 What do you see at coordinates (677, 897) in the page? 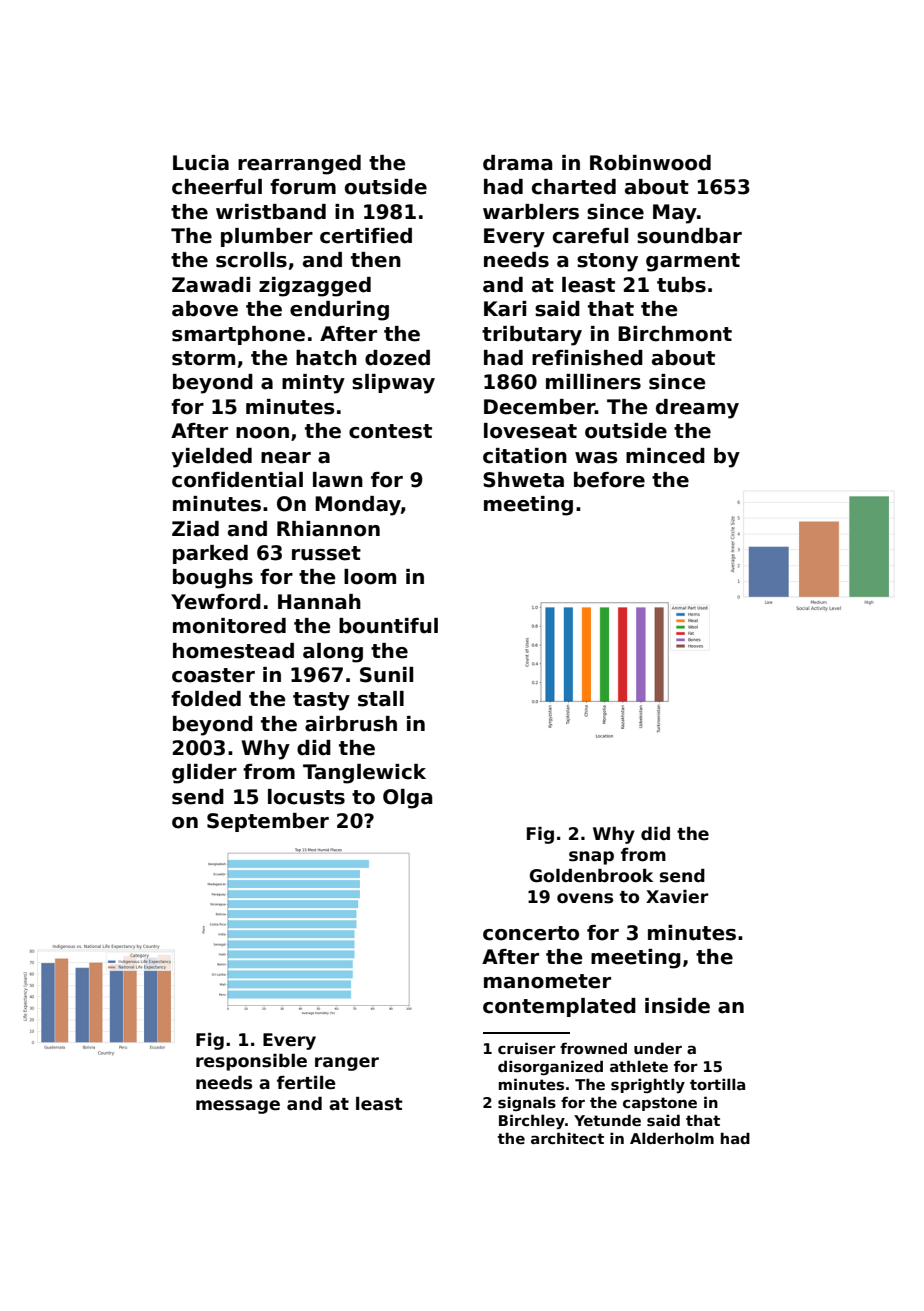
I see `Xavier` at bounding box center [677, 897].
